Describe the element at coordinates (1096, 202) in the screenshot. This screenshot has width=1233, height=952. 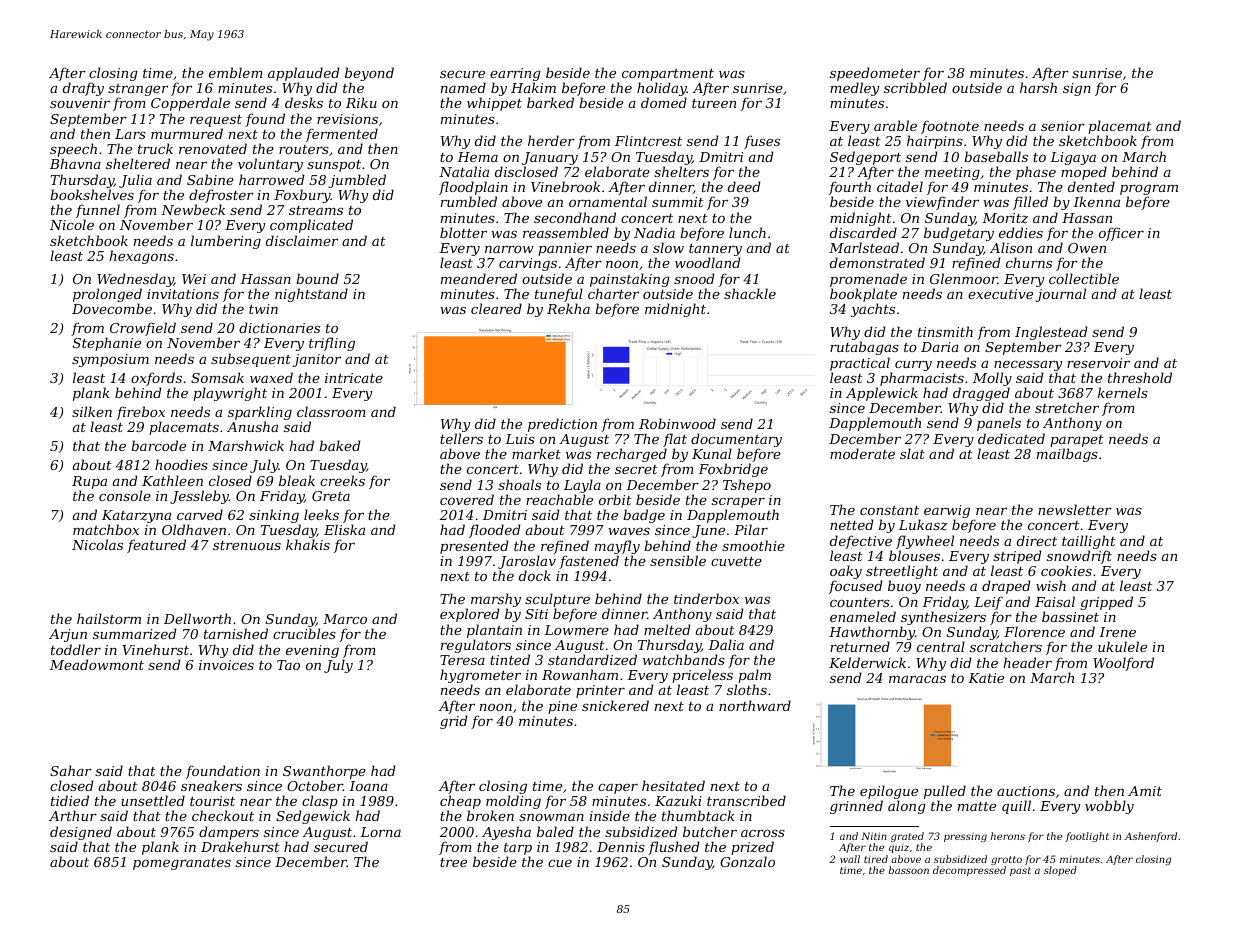
I see `Ikenna` at that location.
